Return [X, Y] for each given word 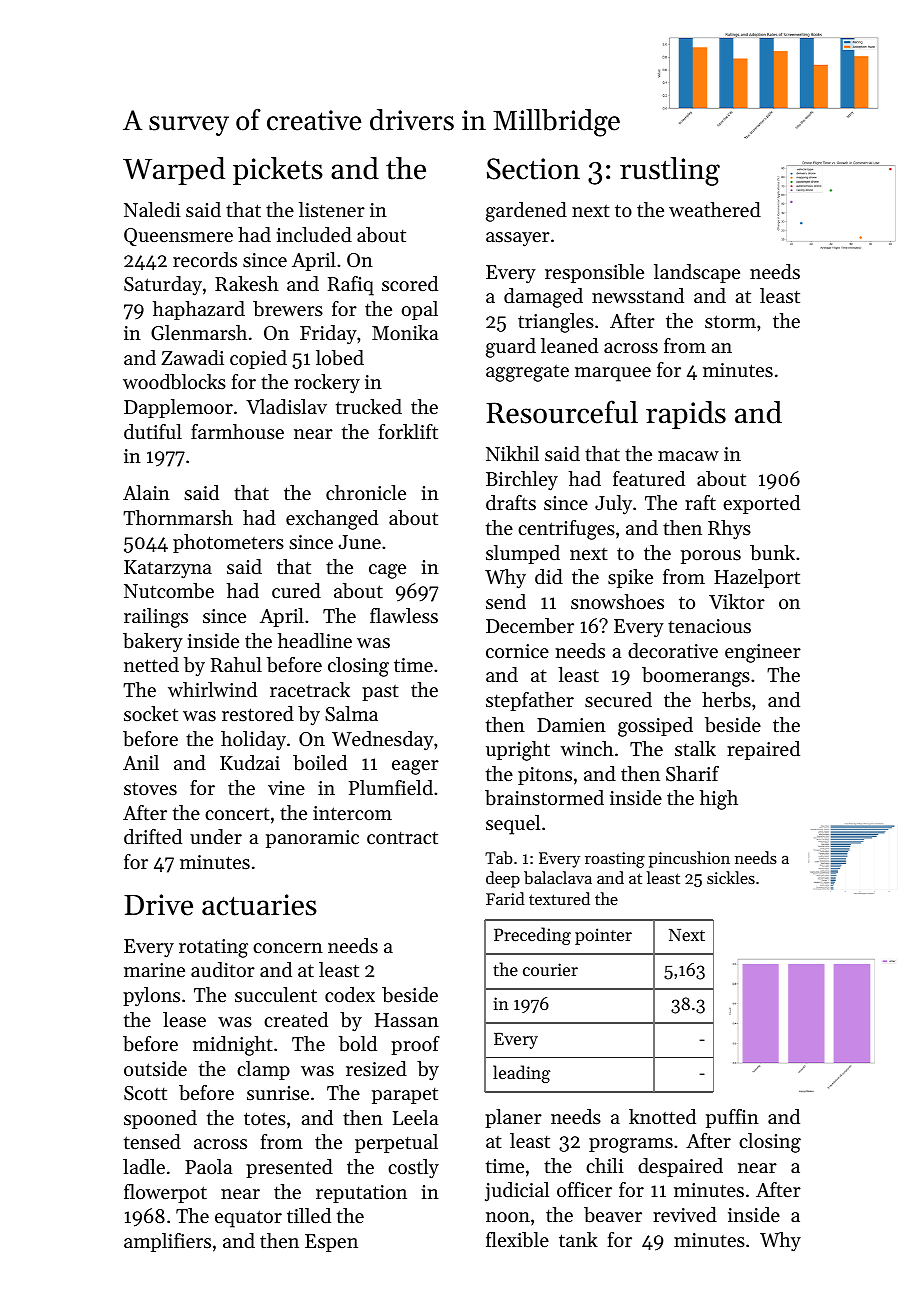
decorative [673, 651]
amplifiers [167, 1242]
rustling [670, 171]
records [205, 260]
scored [410, 284]
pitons [545, 776]
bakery [153, 643]
